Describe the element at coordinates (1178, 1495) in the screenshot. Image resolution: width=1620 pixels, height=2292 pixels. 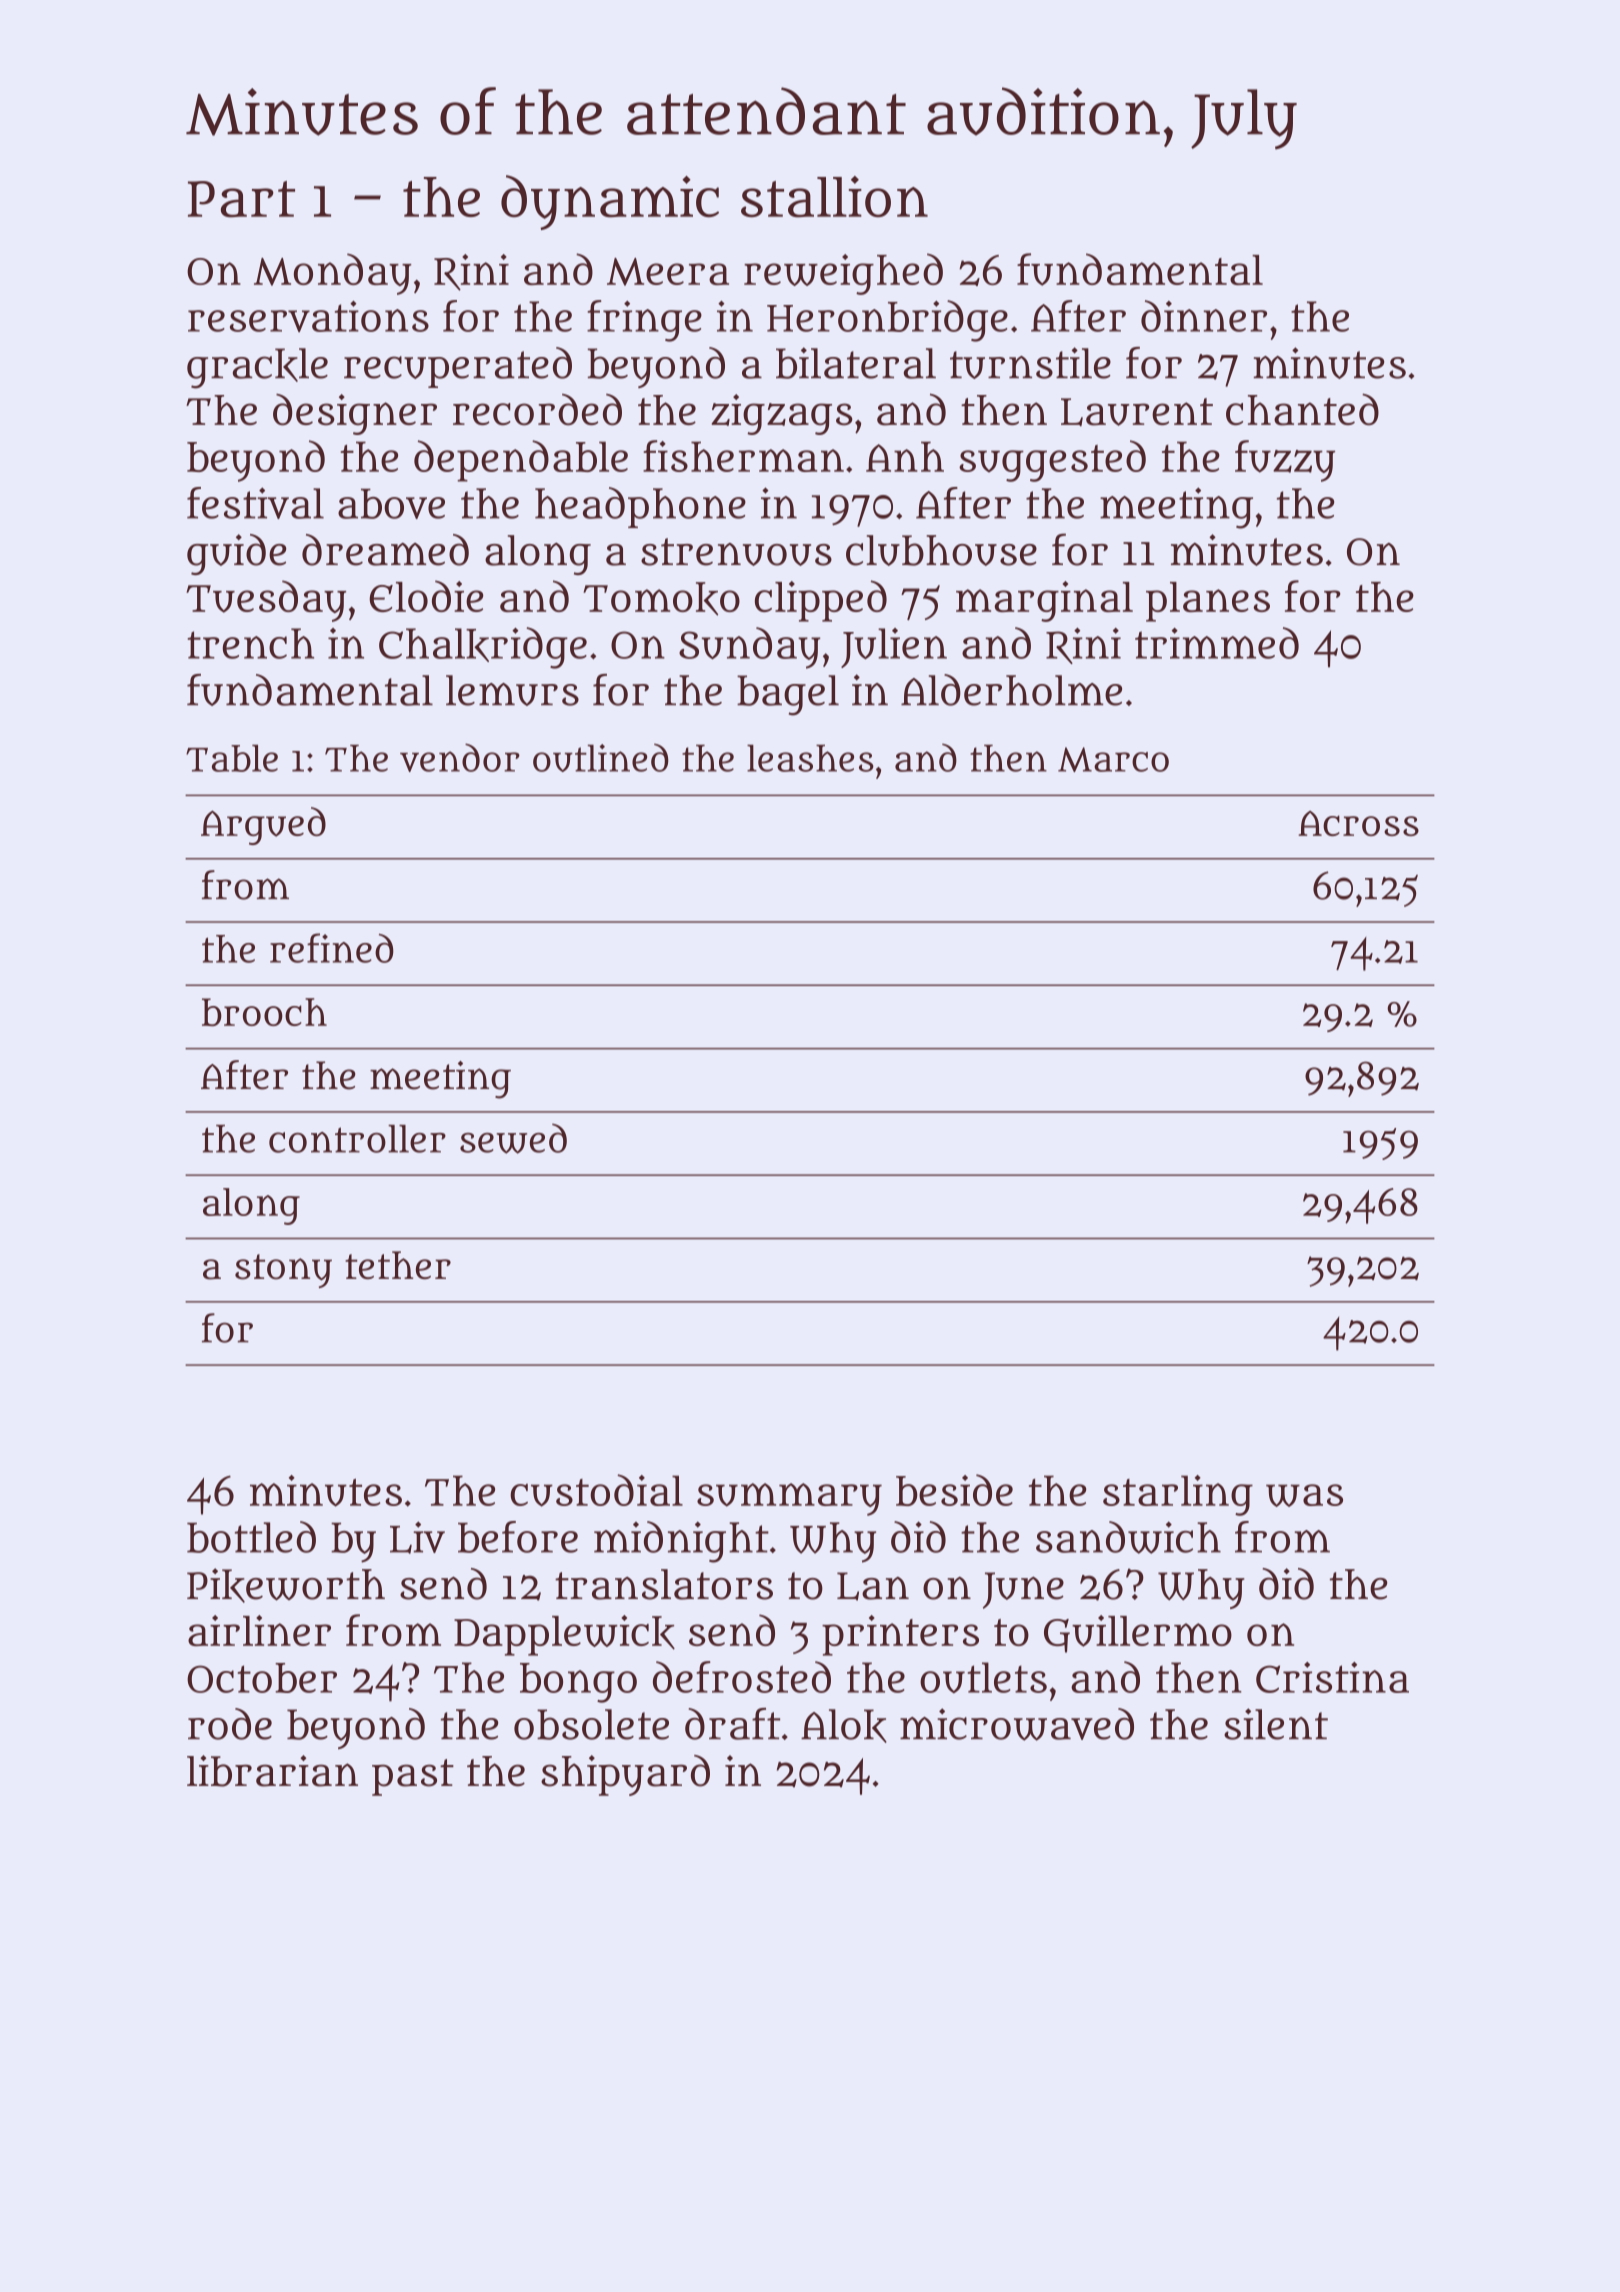
I see `starling` at that location.
